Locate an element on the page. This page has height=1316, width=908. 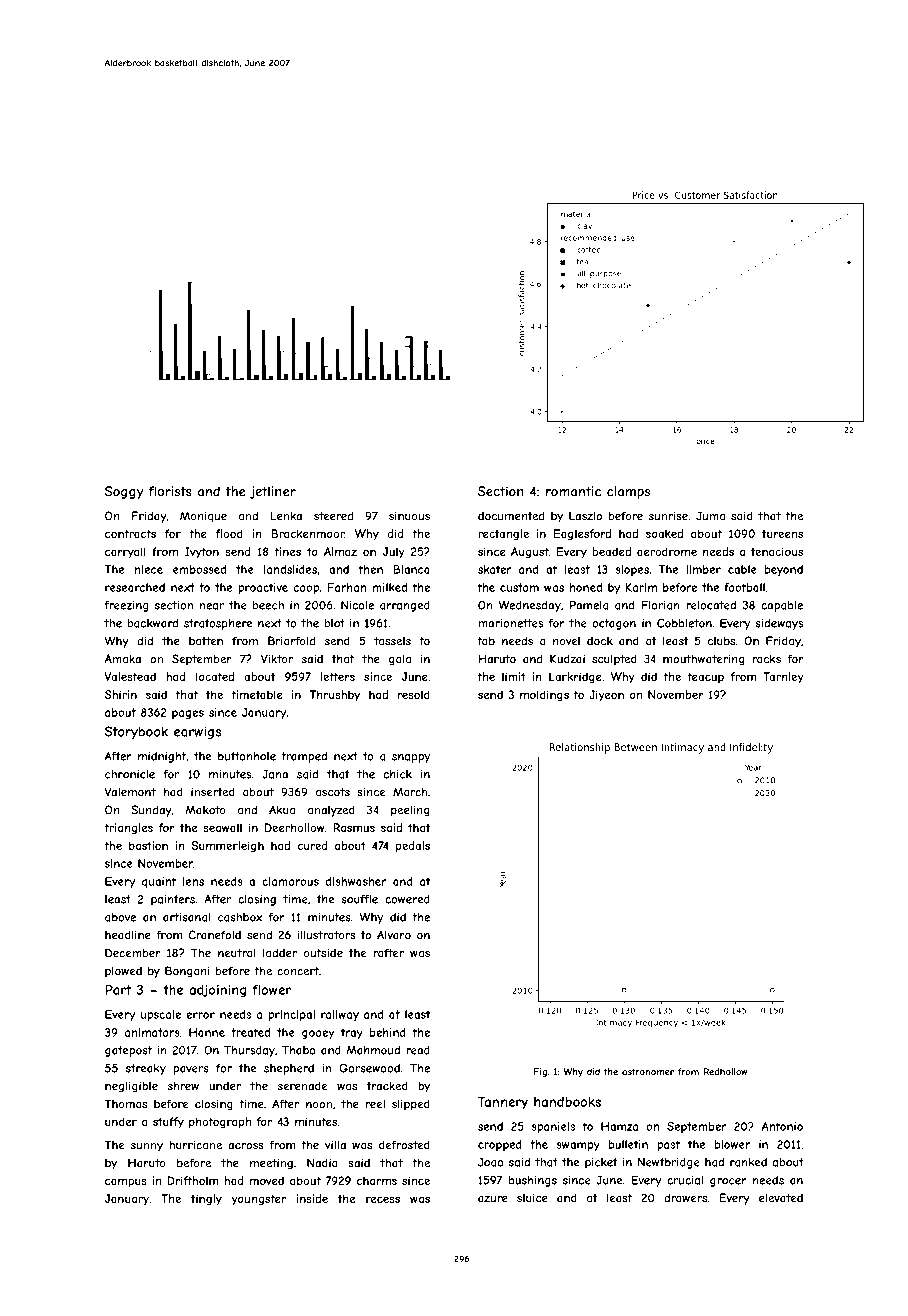
moldings is located at coordinates (544, 695).
